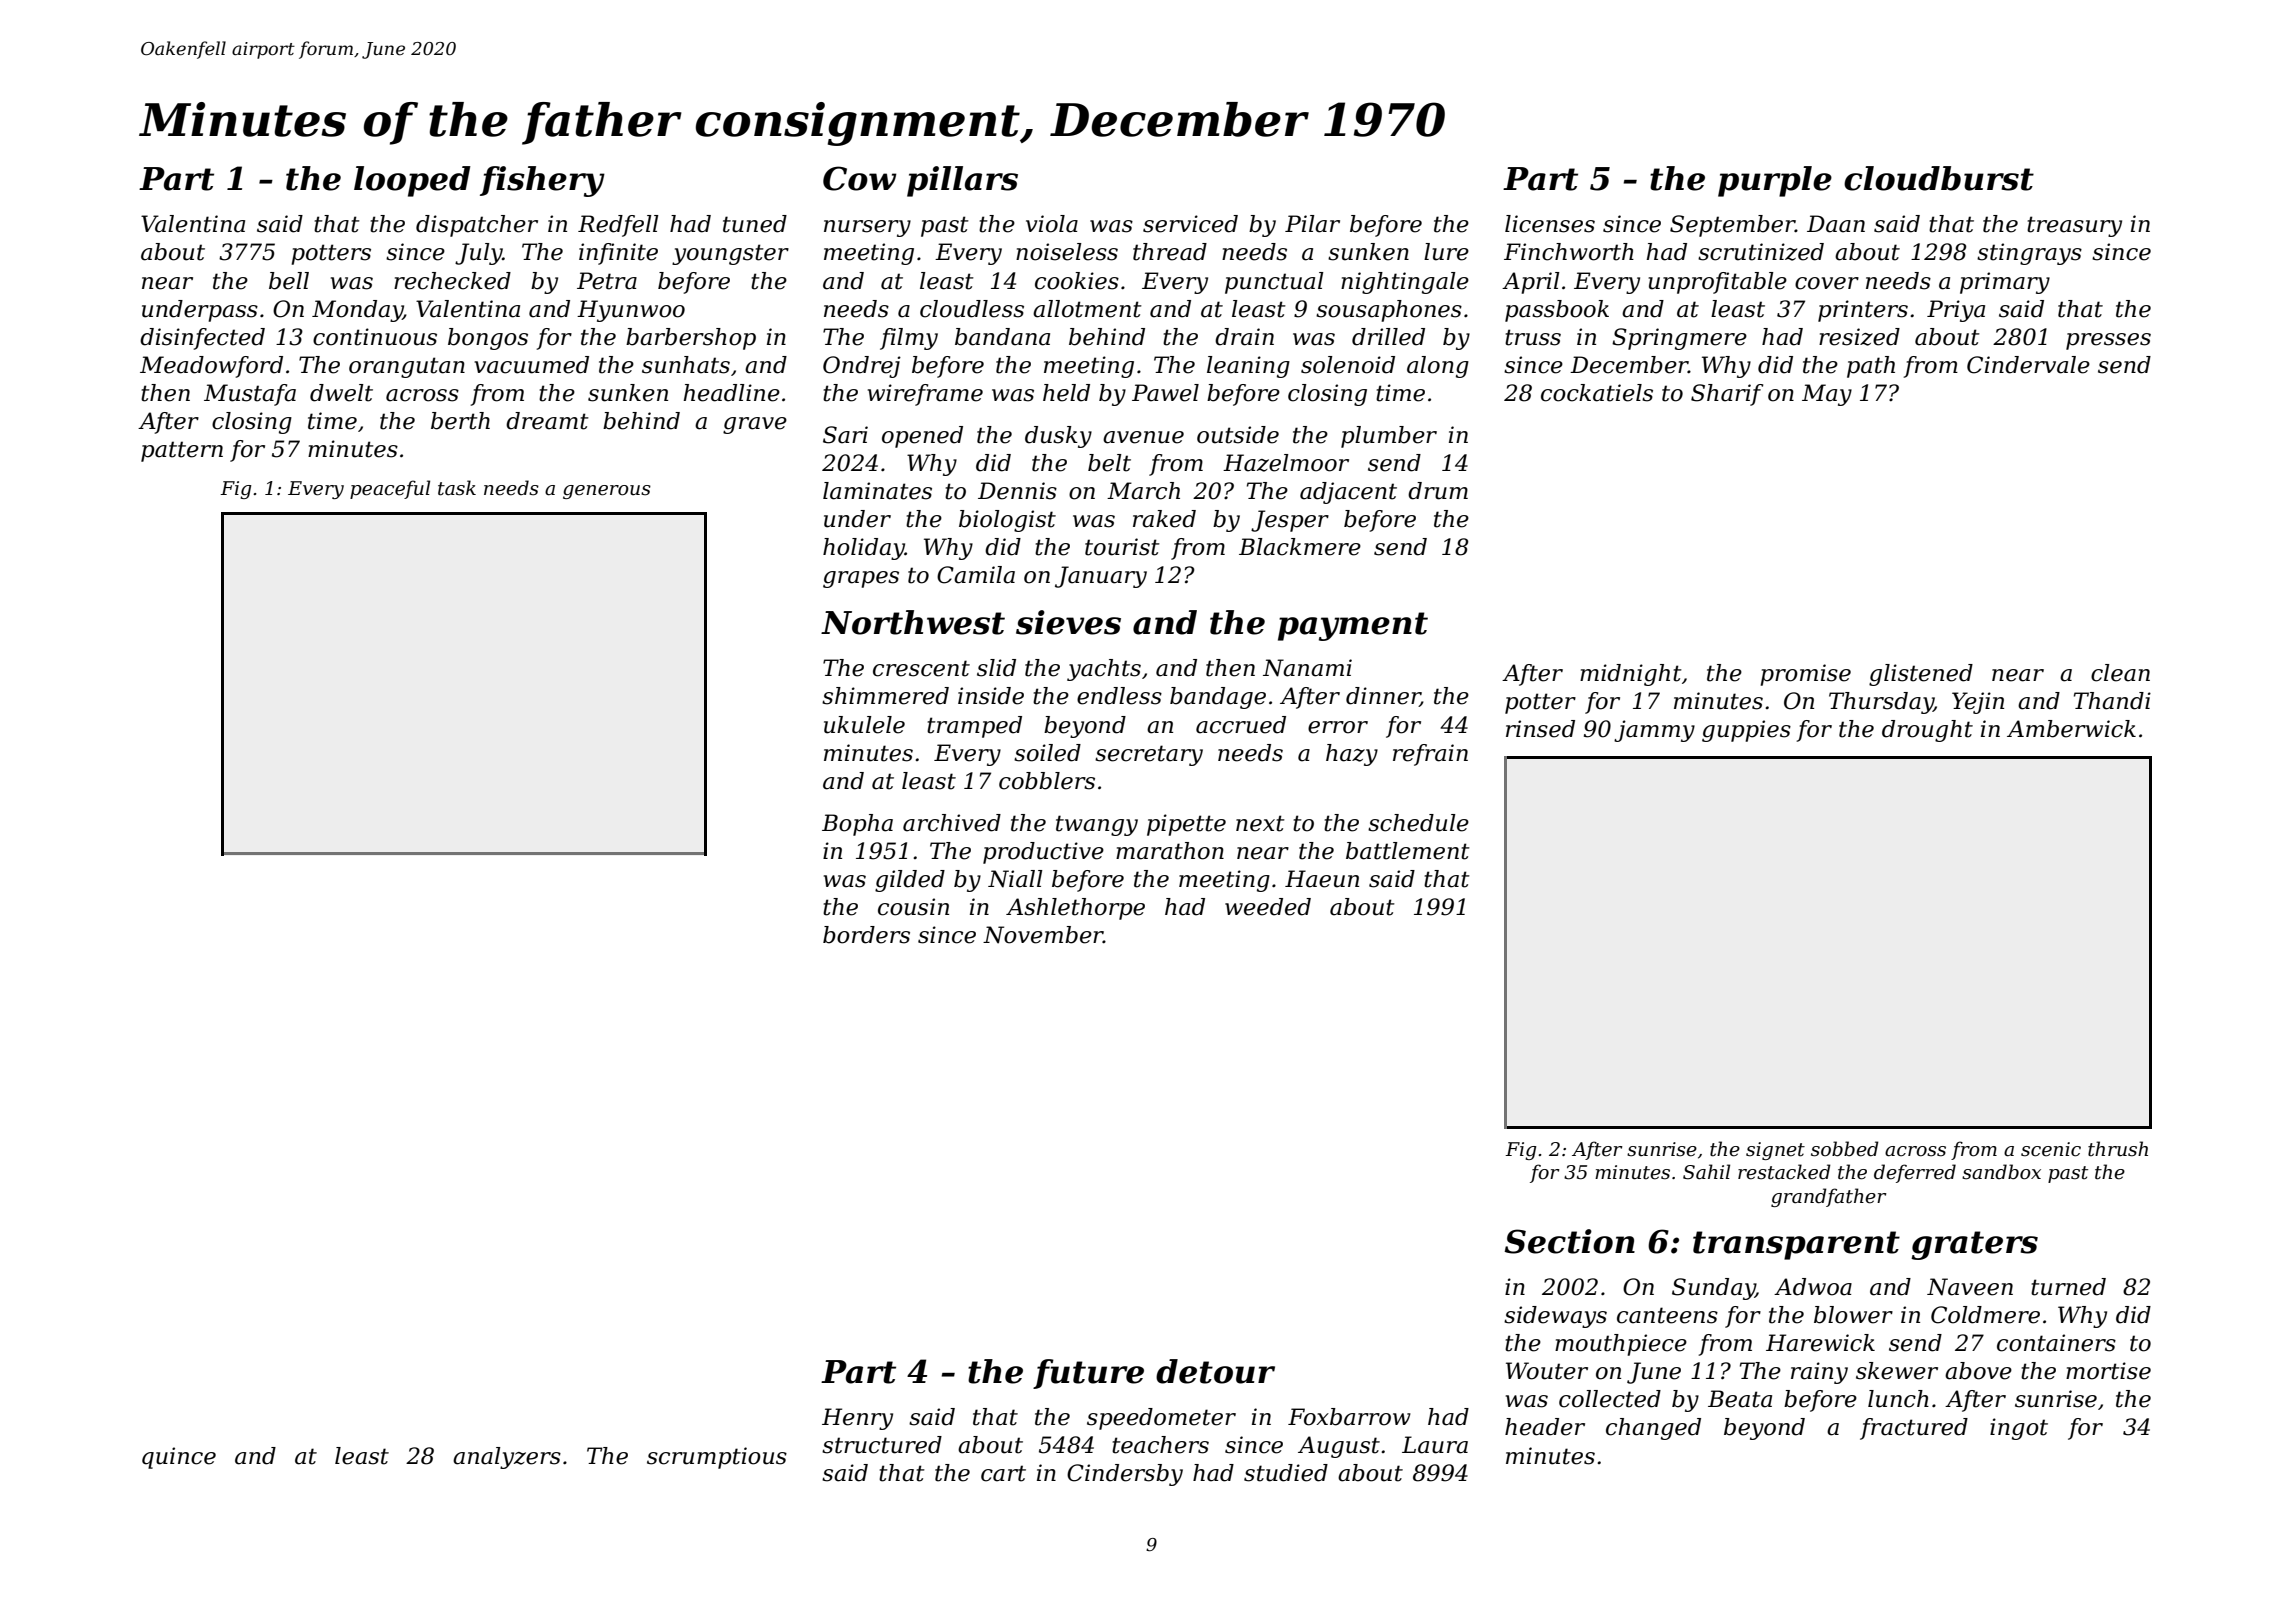 The height and width of the screenshot is (1620, 2292). I want to click on along, so click(1438, 367).
